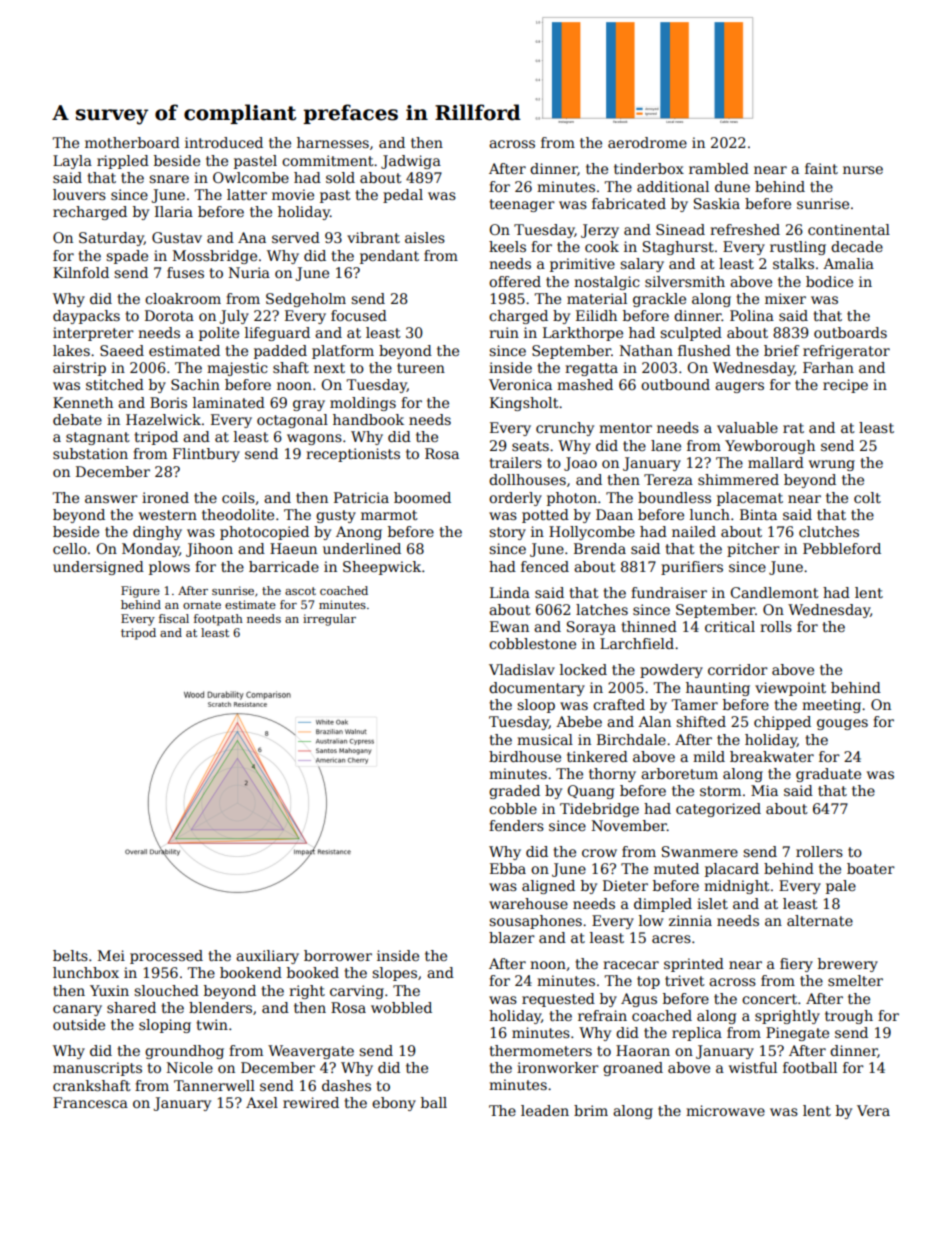  Describe the element at coordinates (177, 237) in the page. I see `Gustav` at that location.
